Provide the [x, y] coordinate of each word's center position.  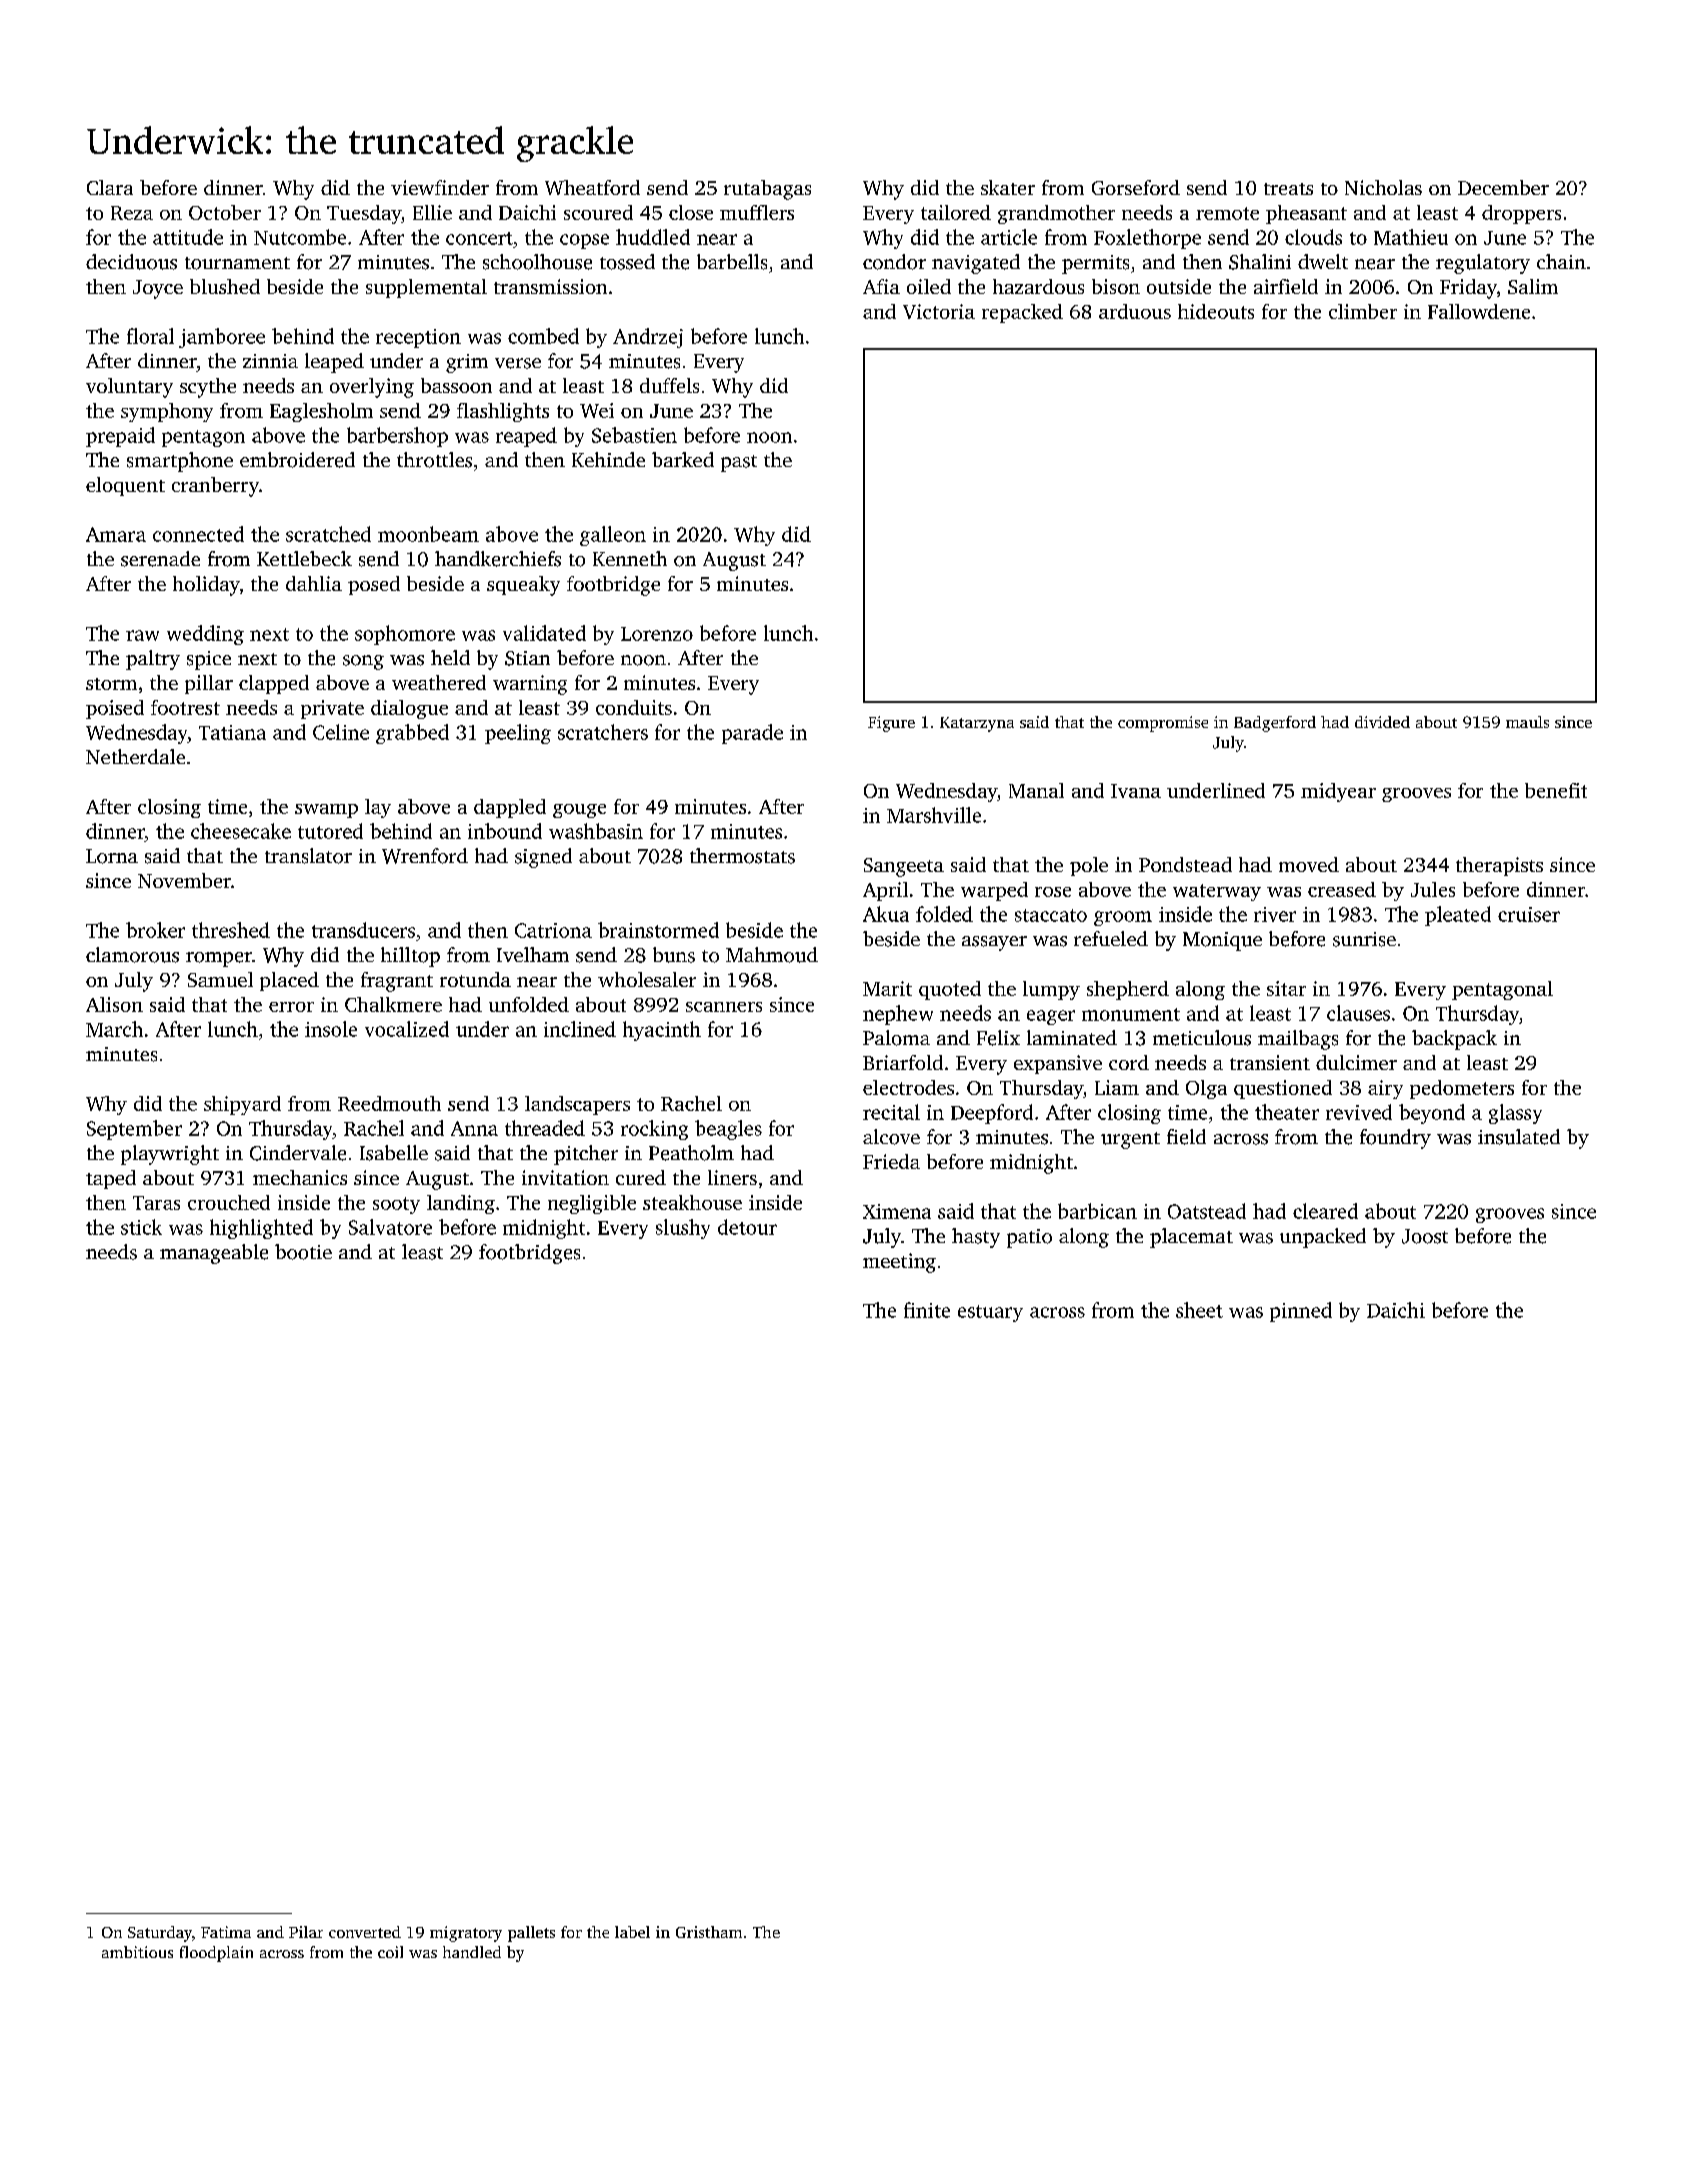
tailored [956, 212]
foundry [1395, 1139]
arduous [1135, 311]
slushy [683, 1229]
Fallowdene [1479, 311]
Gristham [709, 1932]
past [739, 463]
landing [461, 1204]
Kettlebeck [304, 558]
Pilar [306, 1932]
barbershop [397, 437]
